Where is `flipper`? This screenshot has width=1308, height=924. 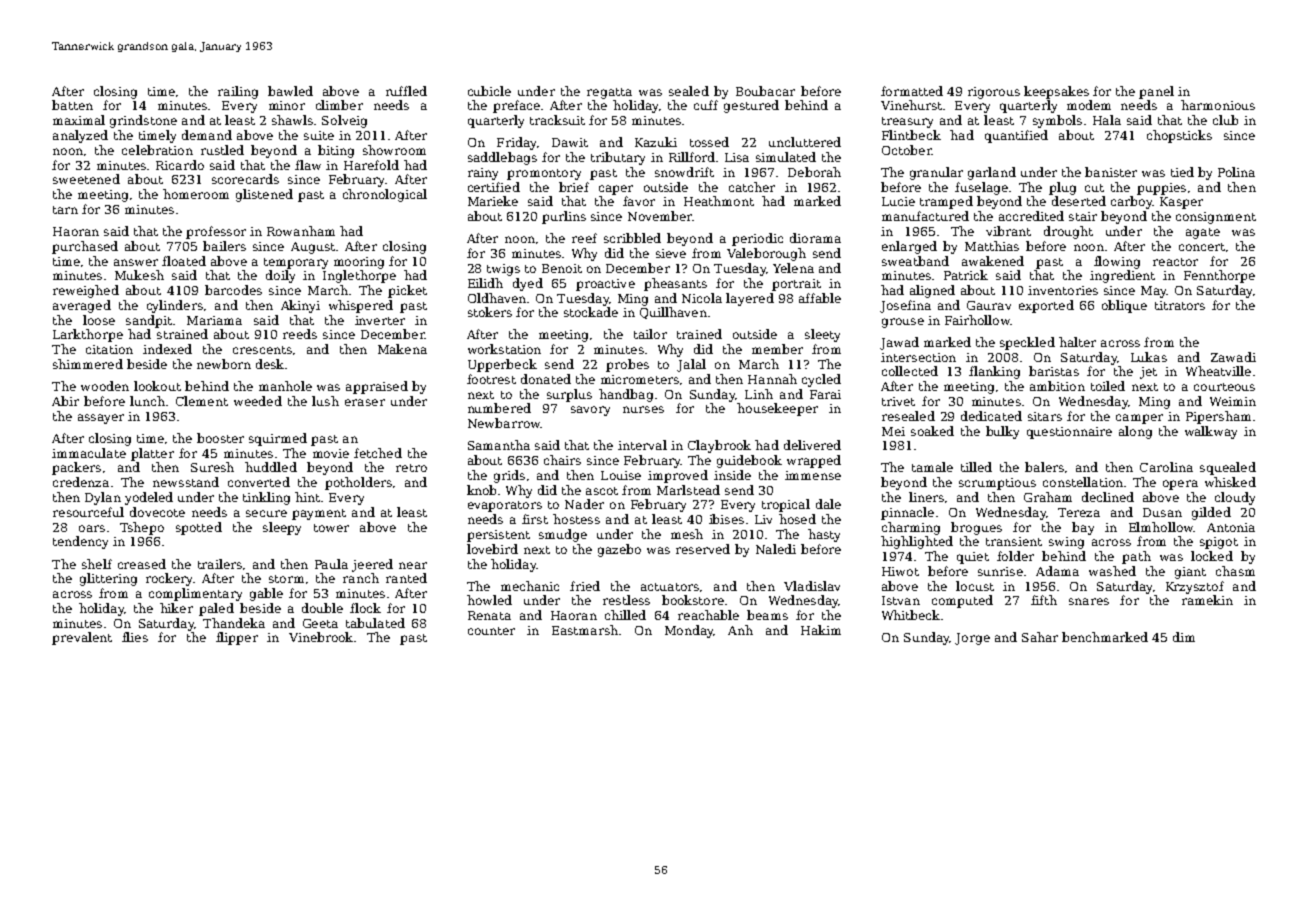 flipper is located at coordinates (237, 638).
